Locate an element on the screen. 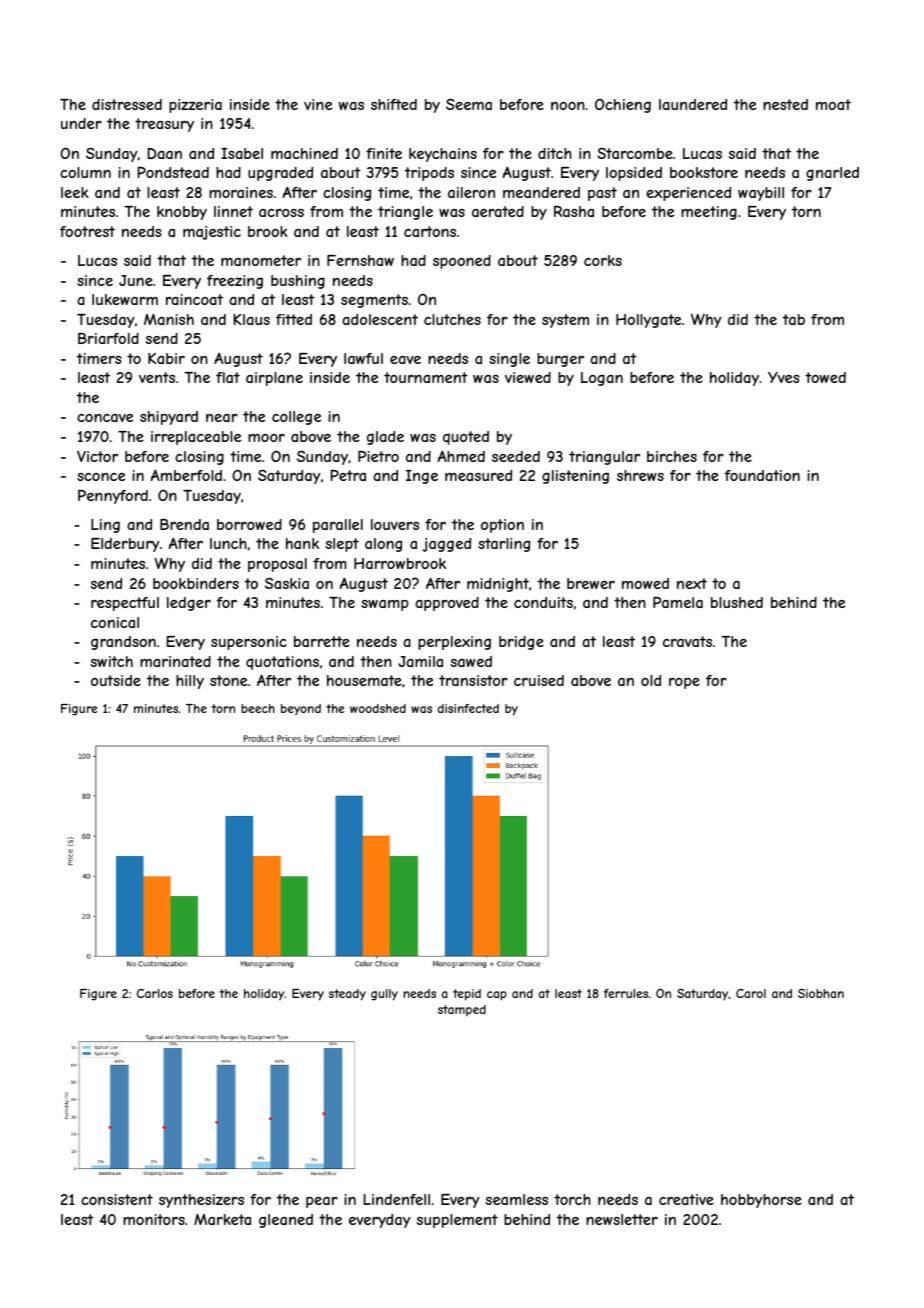 This screenshot has width=924, height=1308. Seema is located at coordinates (469, 104).
